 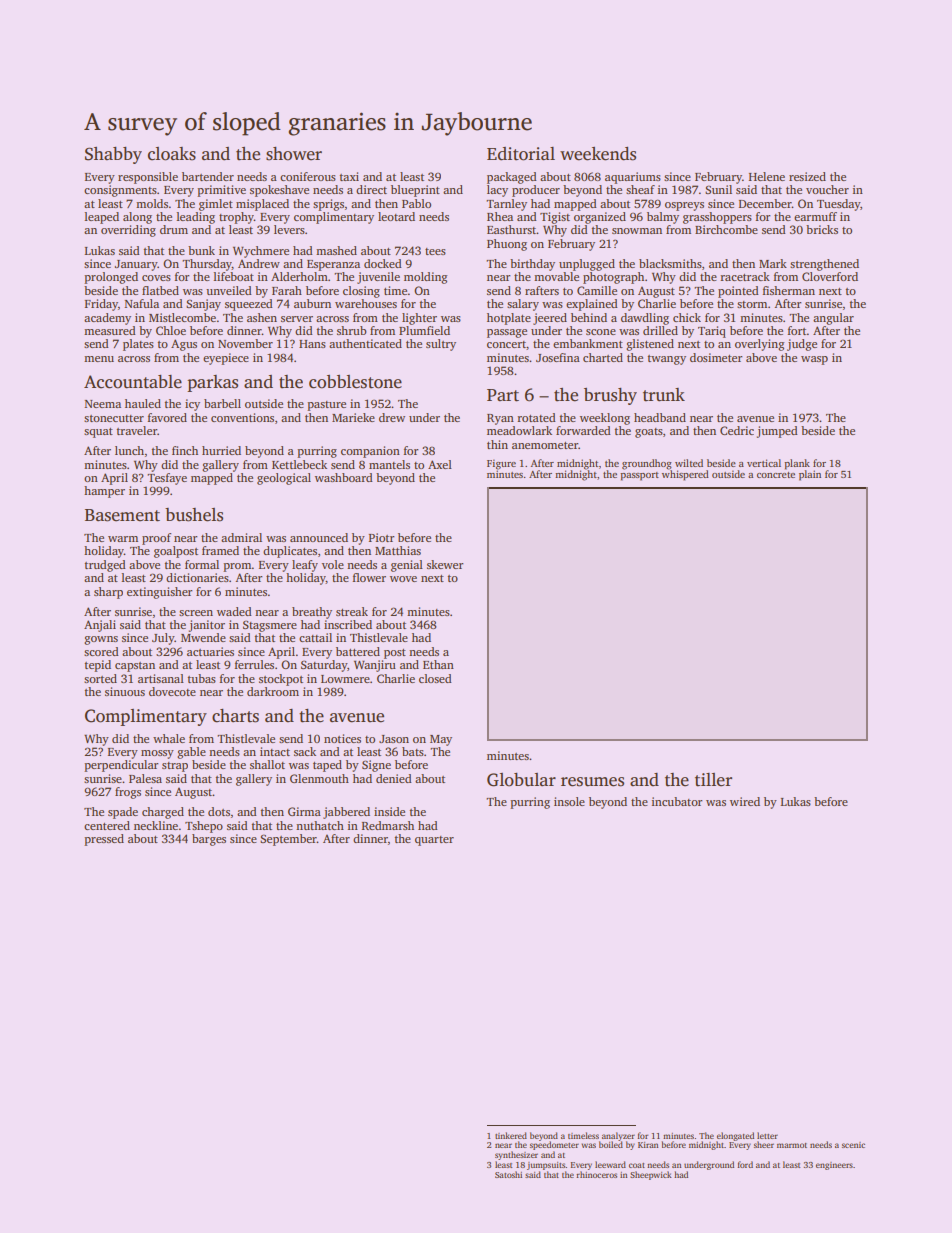 What do you see at coordinates (508, 1174) in the screenshot?
I see `Satoshi` at bounding box center [508, 1174].
